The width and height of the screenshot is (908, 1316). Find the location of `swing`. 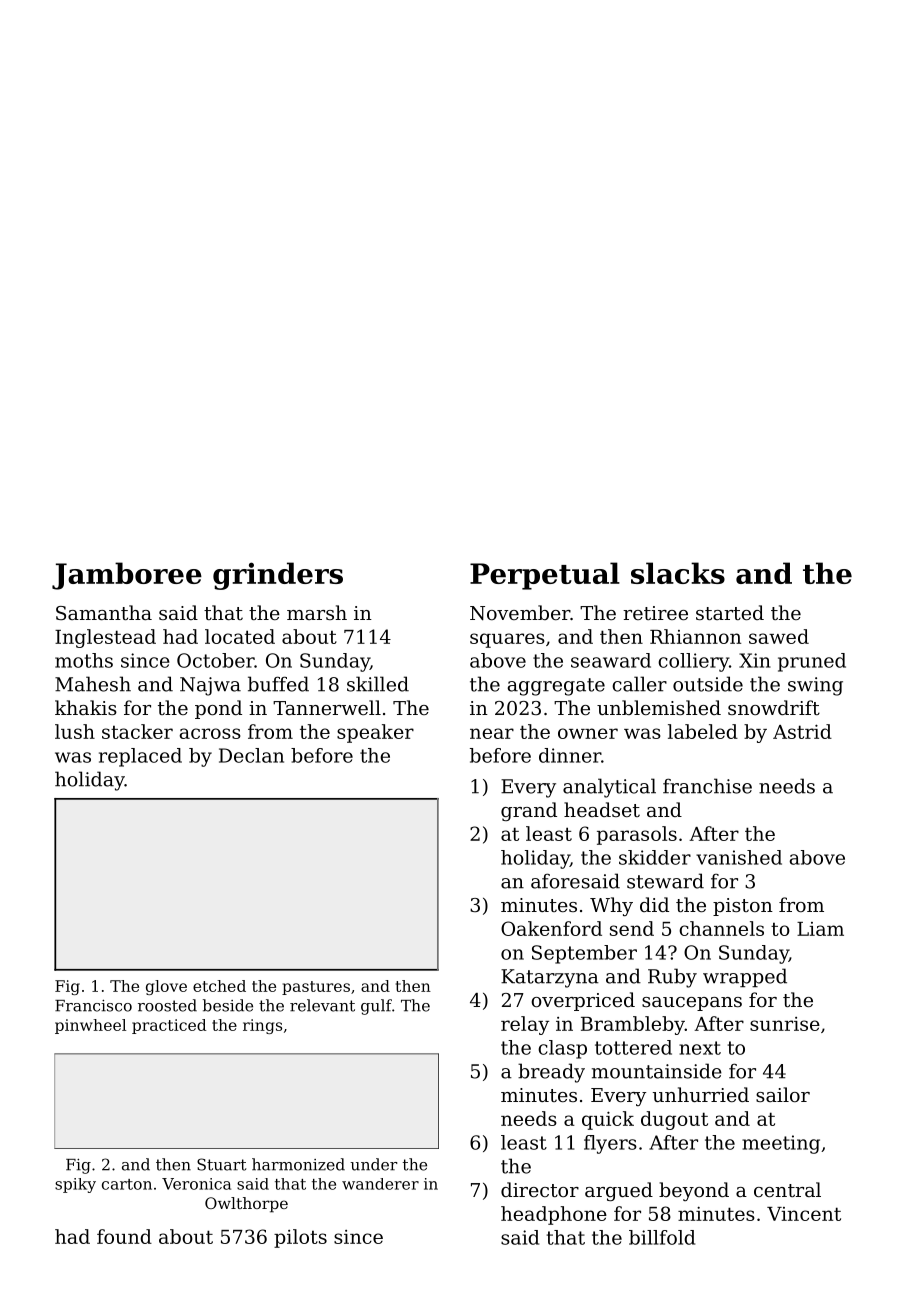

swing is located at coordinates (815, 686).
